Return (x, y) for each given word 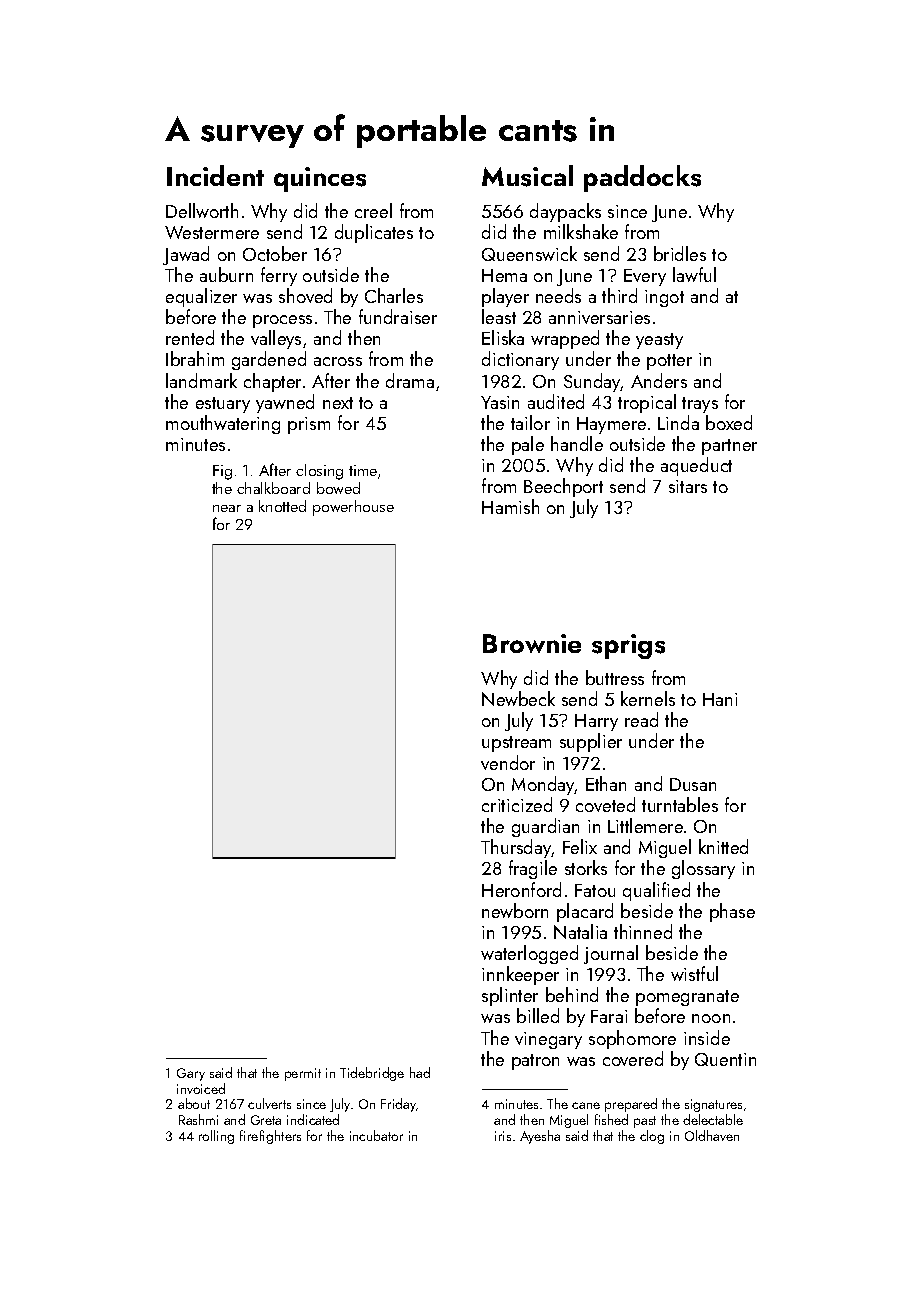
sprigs (628, 646)
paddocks (642, 178)
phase (732, 912)
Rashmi (198, 1119)
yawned (285, 403)
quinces (320, 179)
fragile (533, 869)
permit (303, 1074)
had (420, 1072)
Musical (527, 176)
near (227, 508)
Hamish (510, 506)
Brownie (532, 643)
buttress (615, 677)
